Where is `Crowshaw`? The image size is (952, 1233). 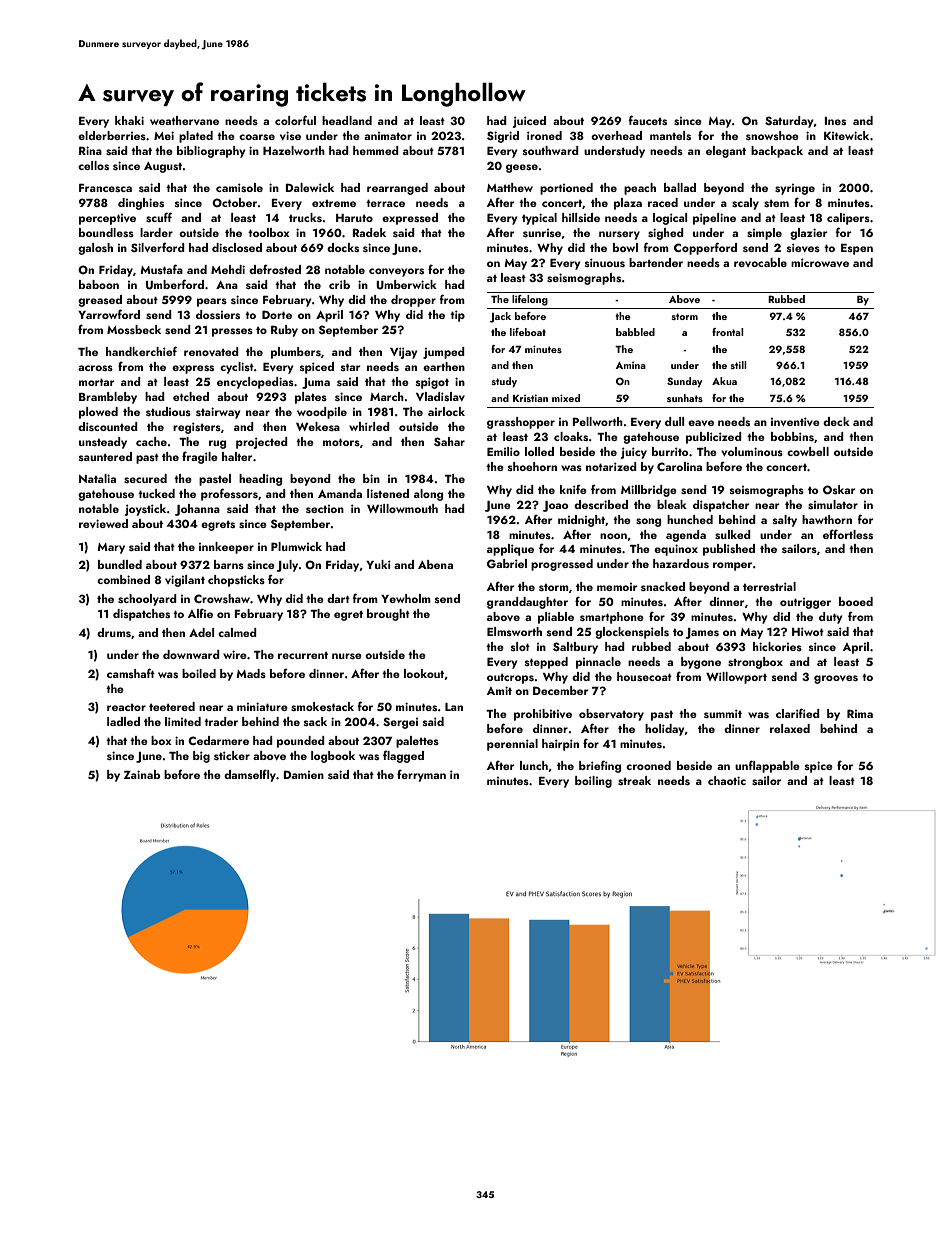 Crowshaw is located at coordinates (222, 598).
